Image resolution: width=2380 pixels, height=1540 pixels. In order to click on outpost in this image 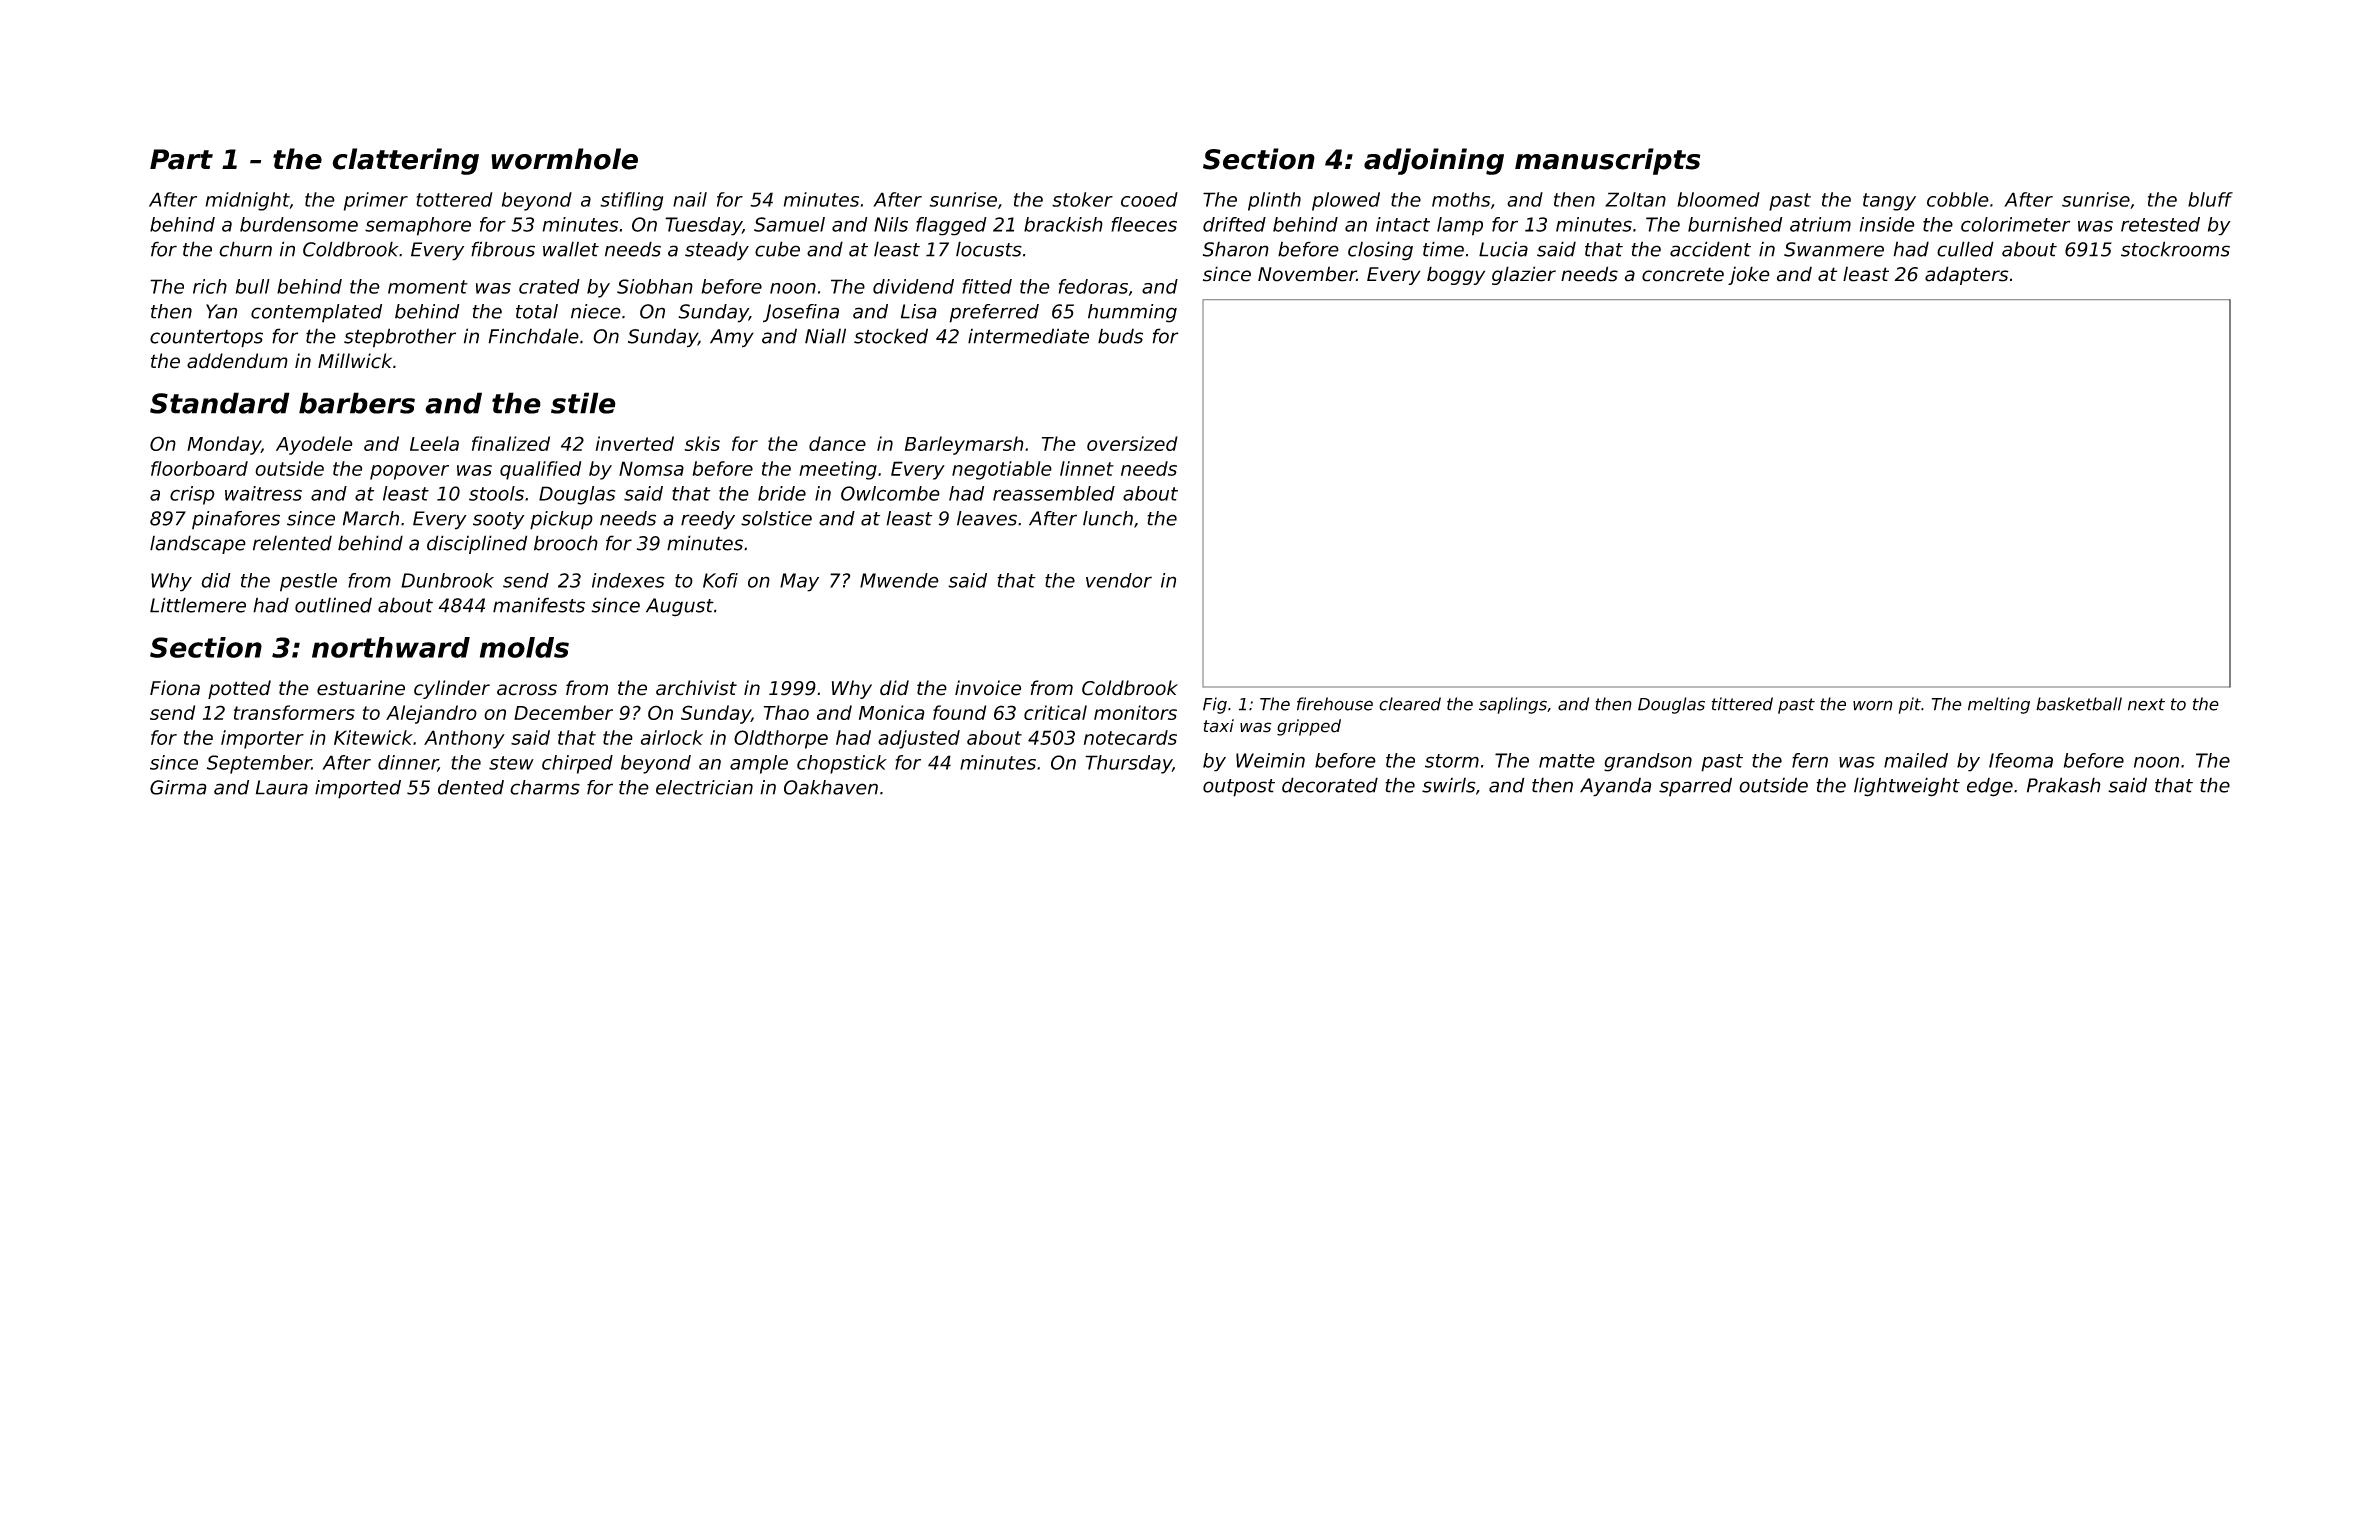, I will do `click(1239, 788)`.
